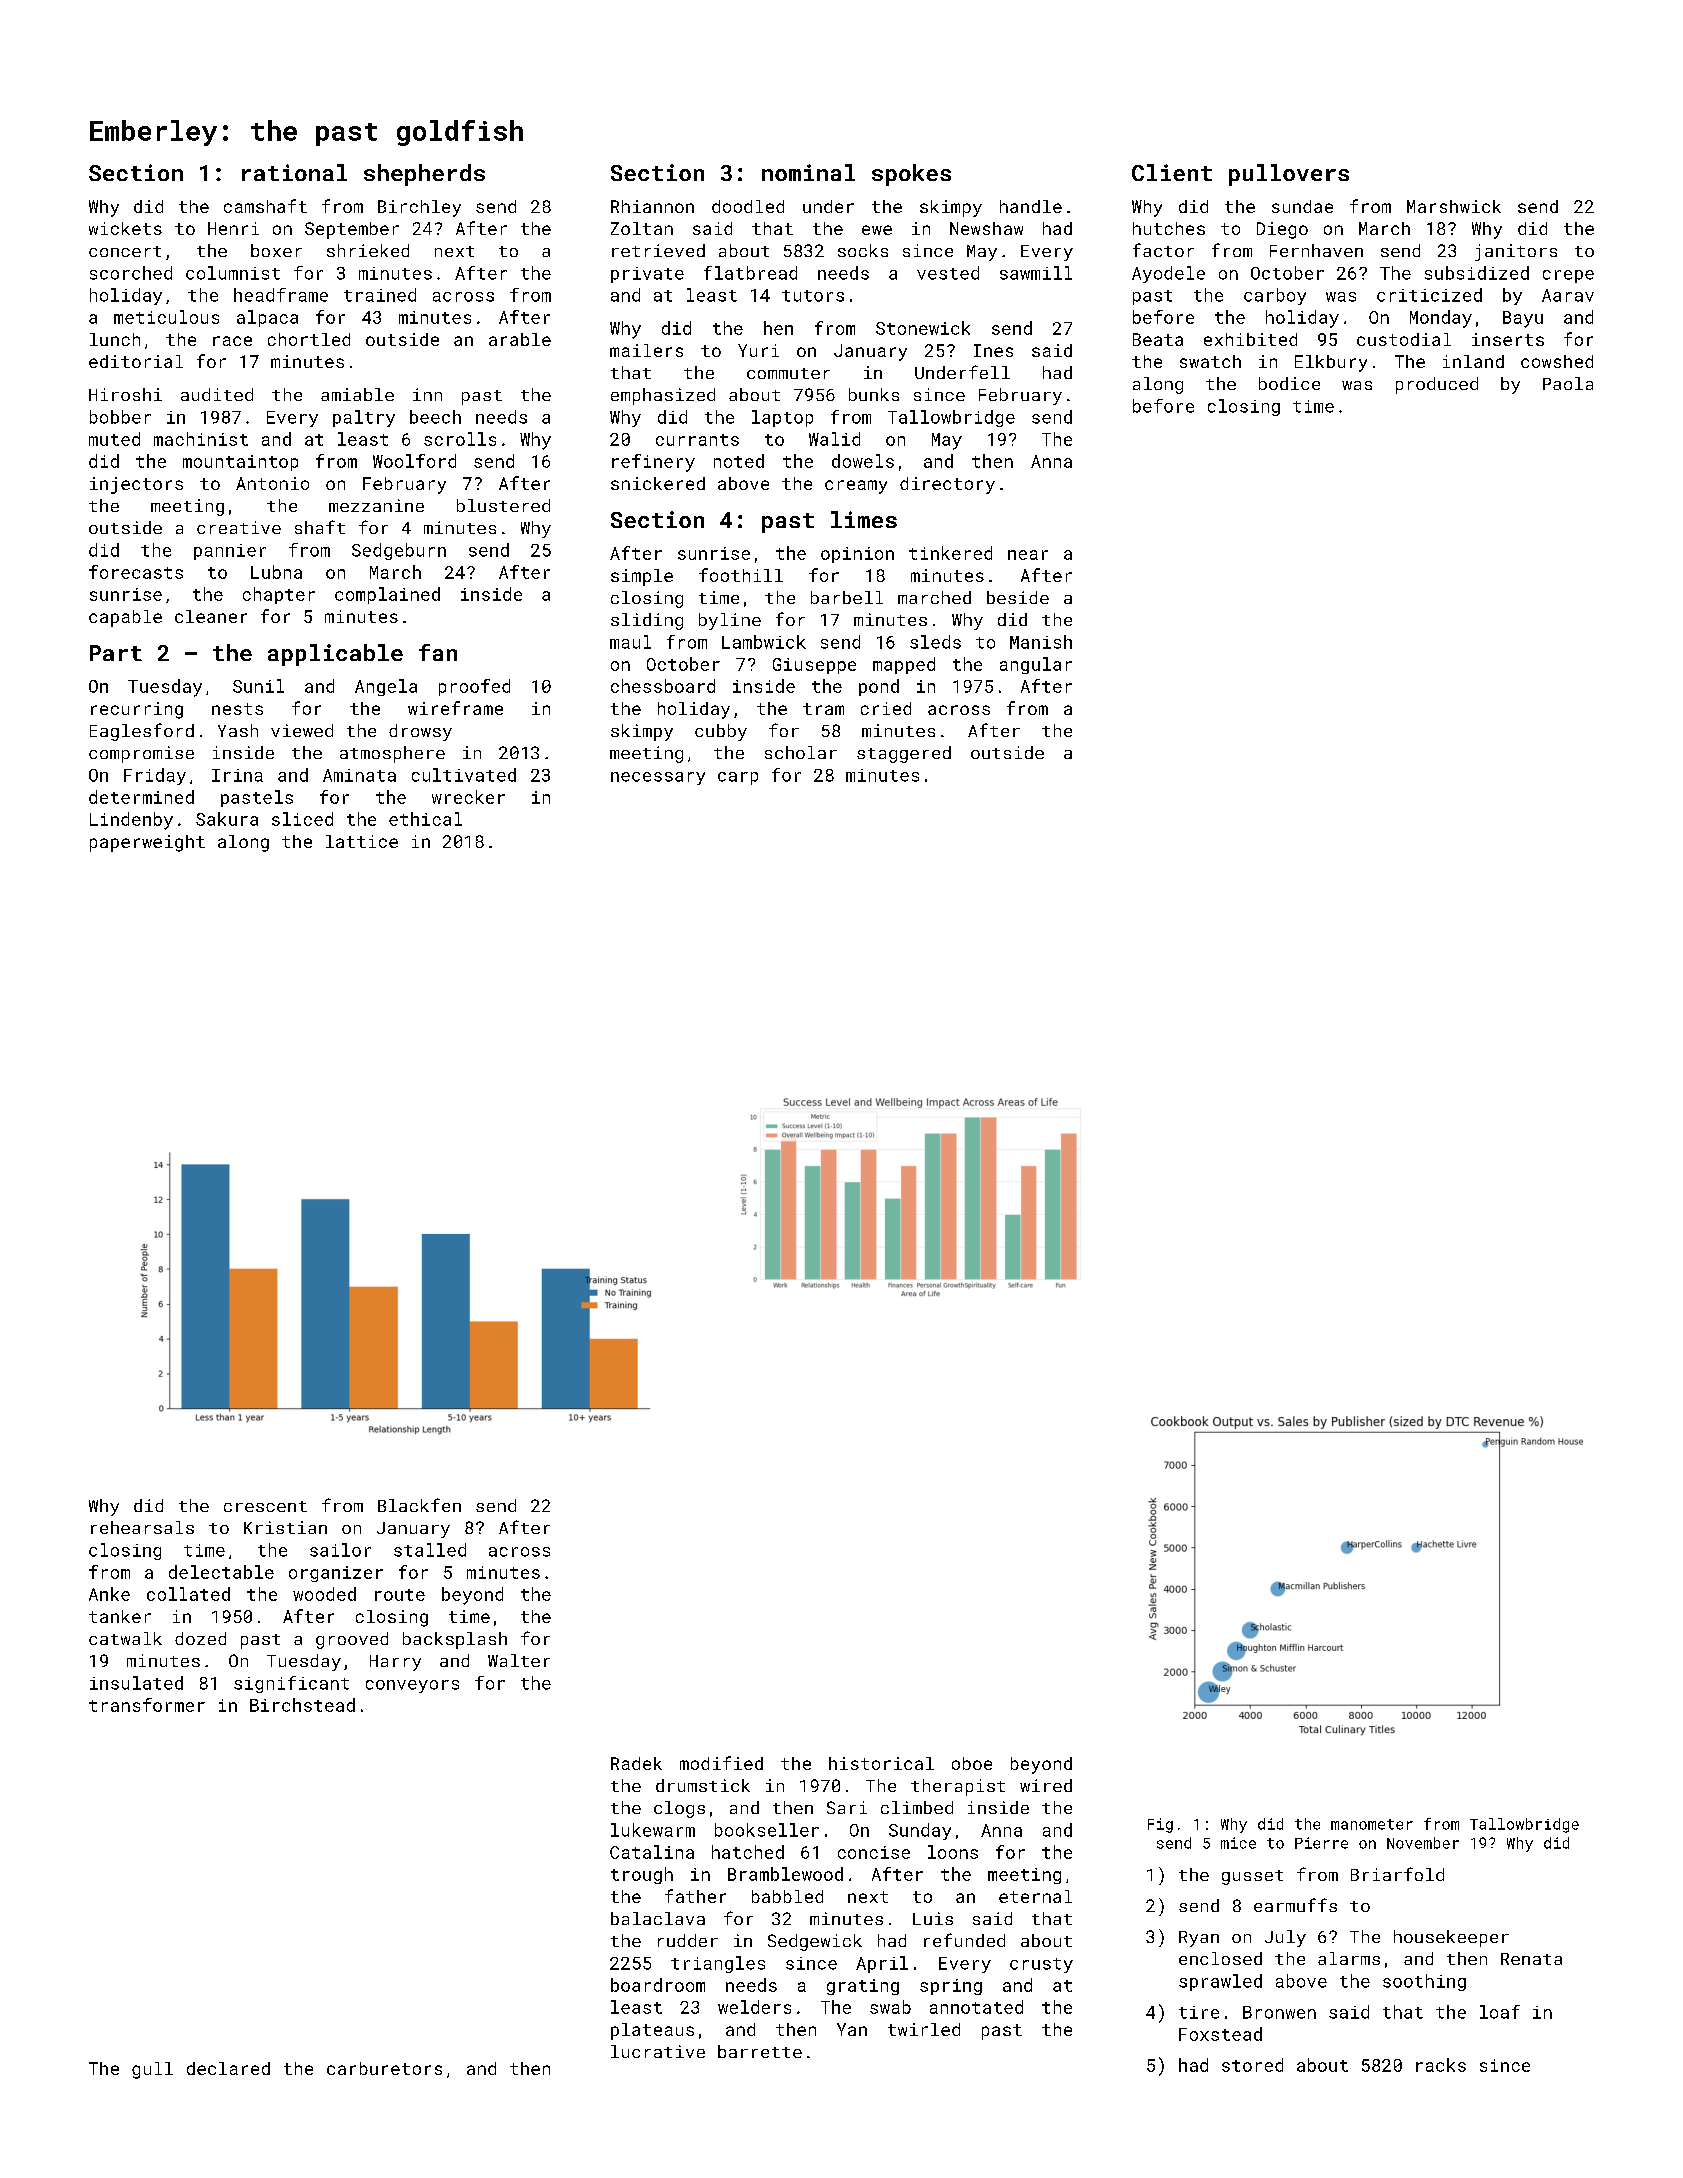 The image size is (1683, 2178). What do you see at coordinates (265, 1506) in the page?
I see `crescent` at bounding box center [265, 1506].
